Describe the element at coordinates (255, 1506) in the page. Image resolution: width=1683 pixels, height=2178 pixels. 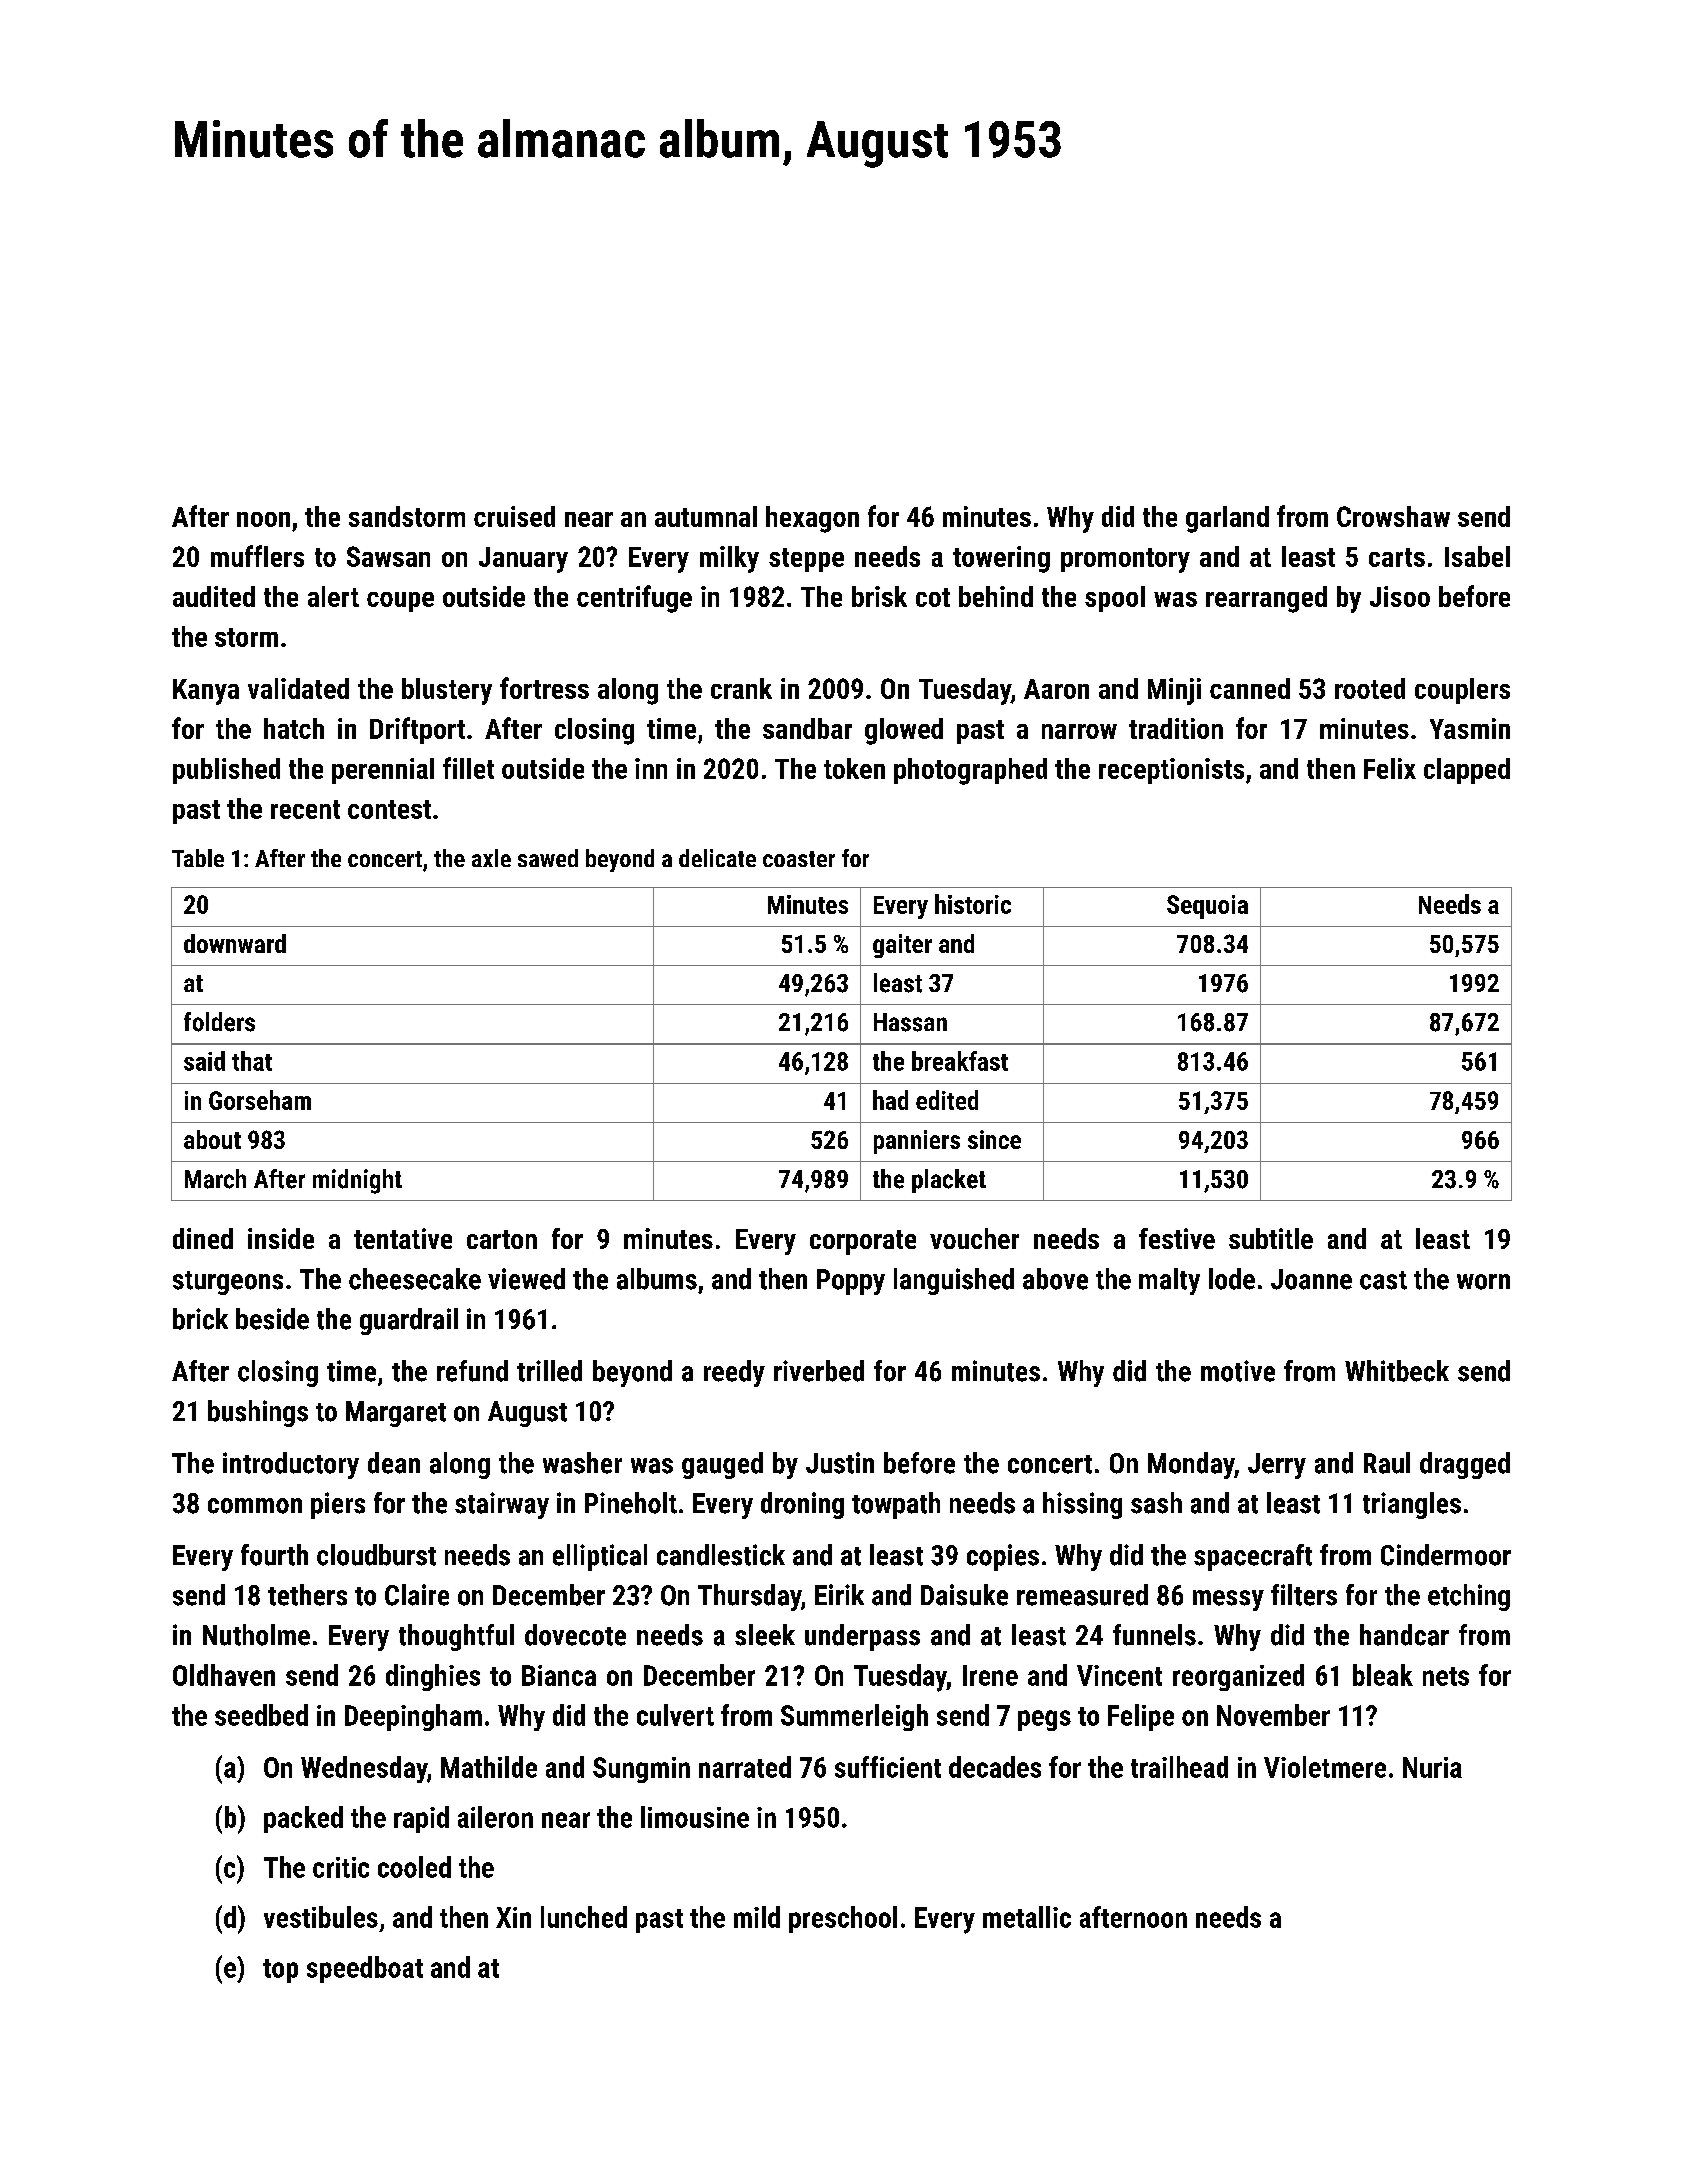
I see `common` at that location.
